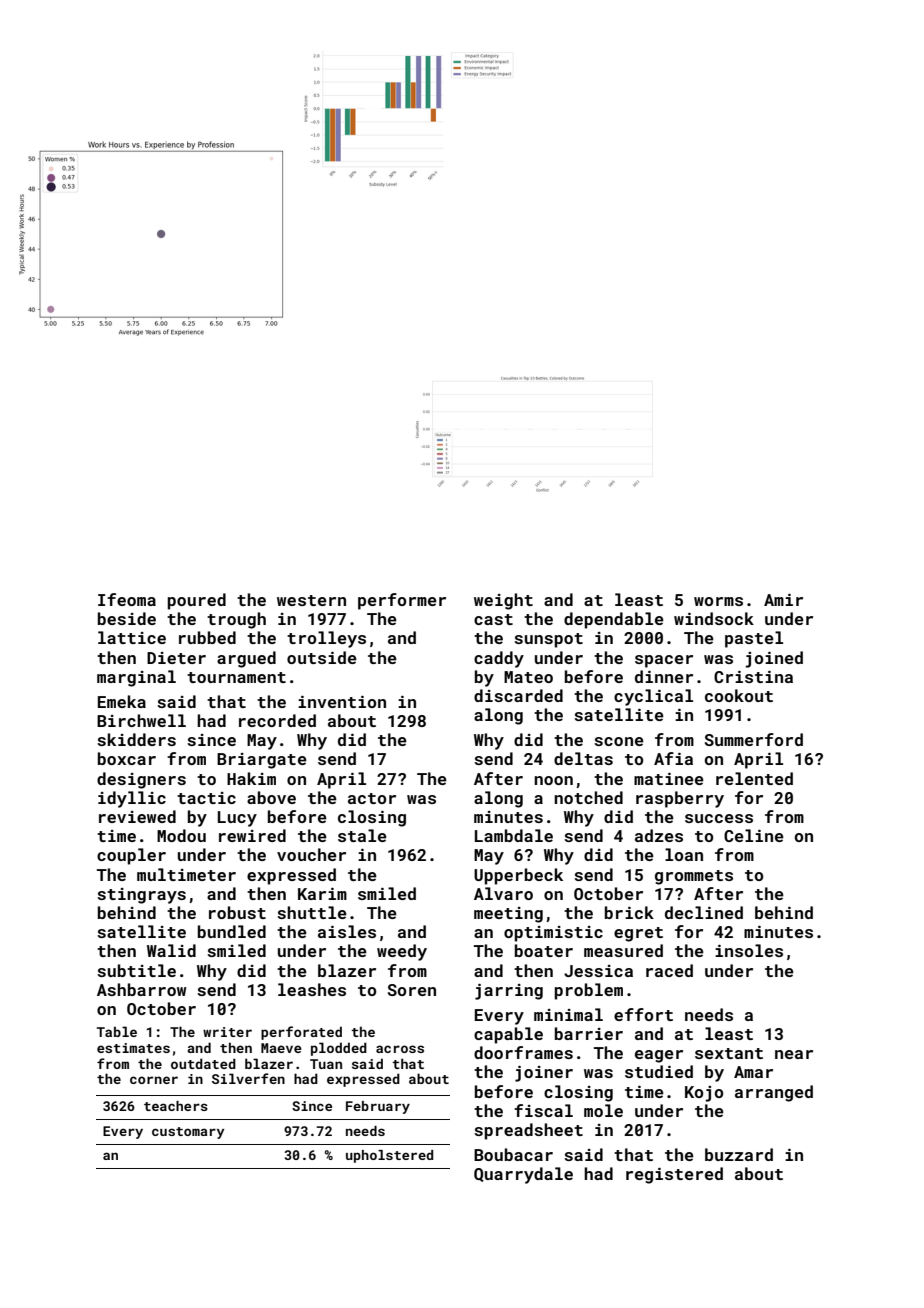  What do you see at coordinates (629, 912) in the image?
I see `brick` at bounding box center [629, 912].
